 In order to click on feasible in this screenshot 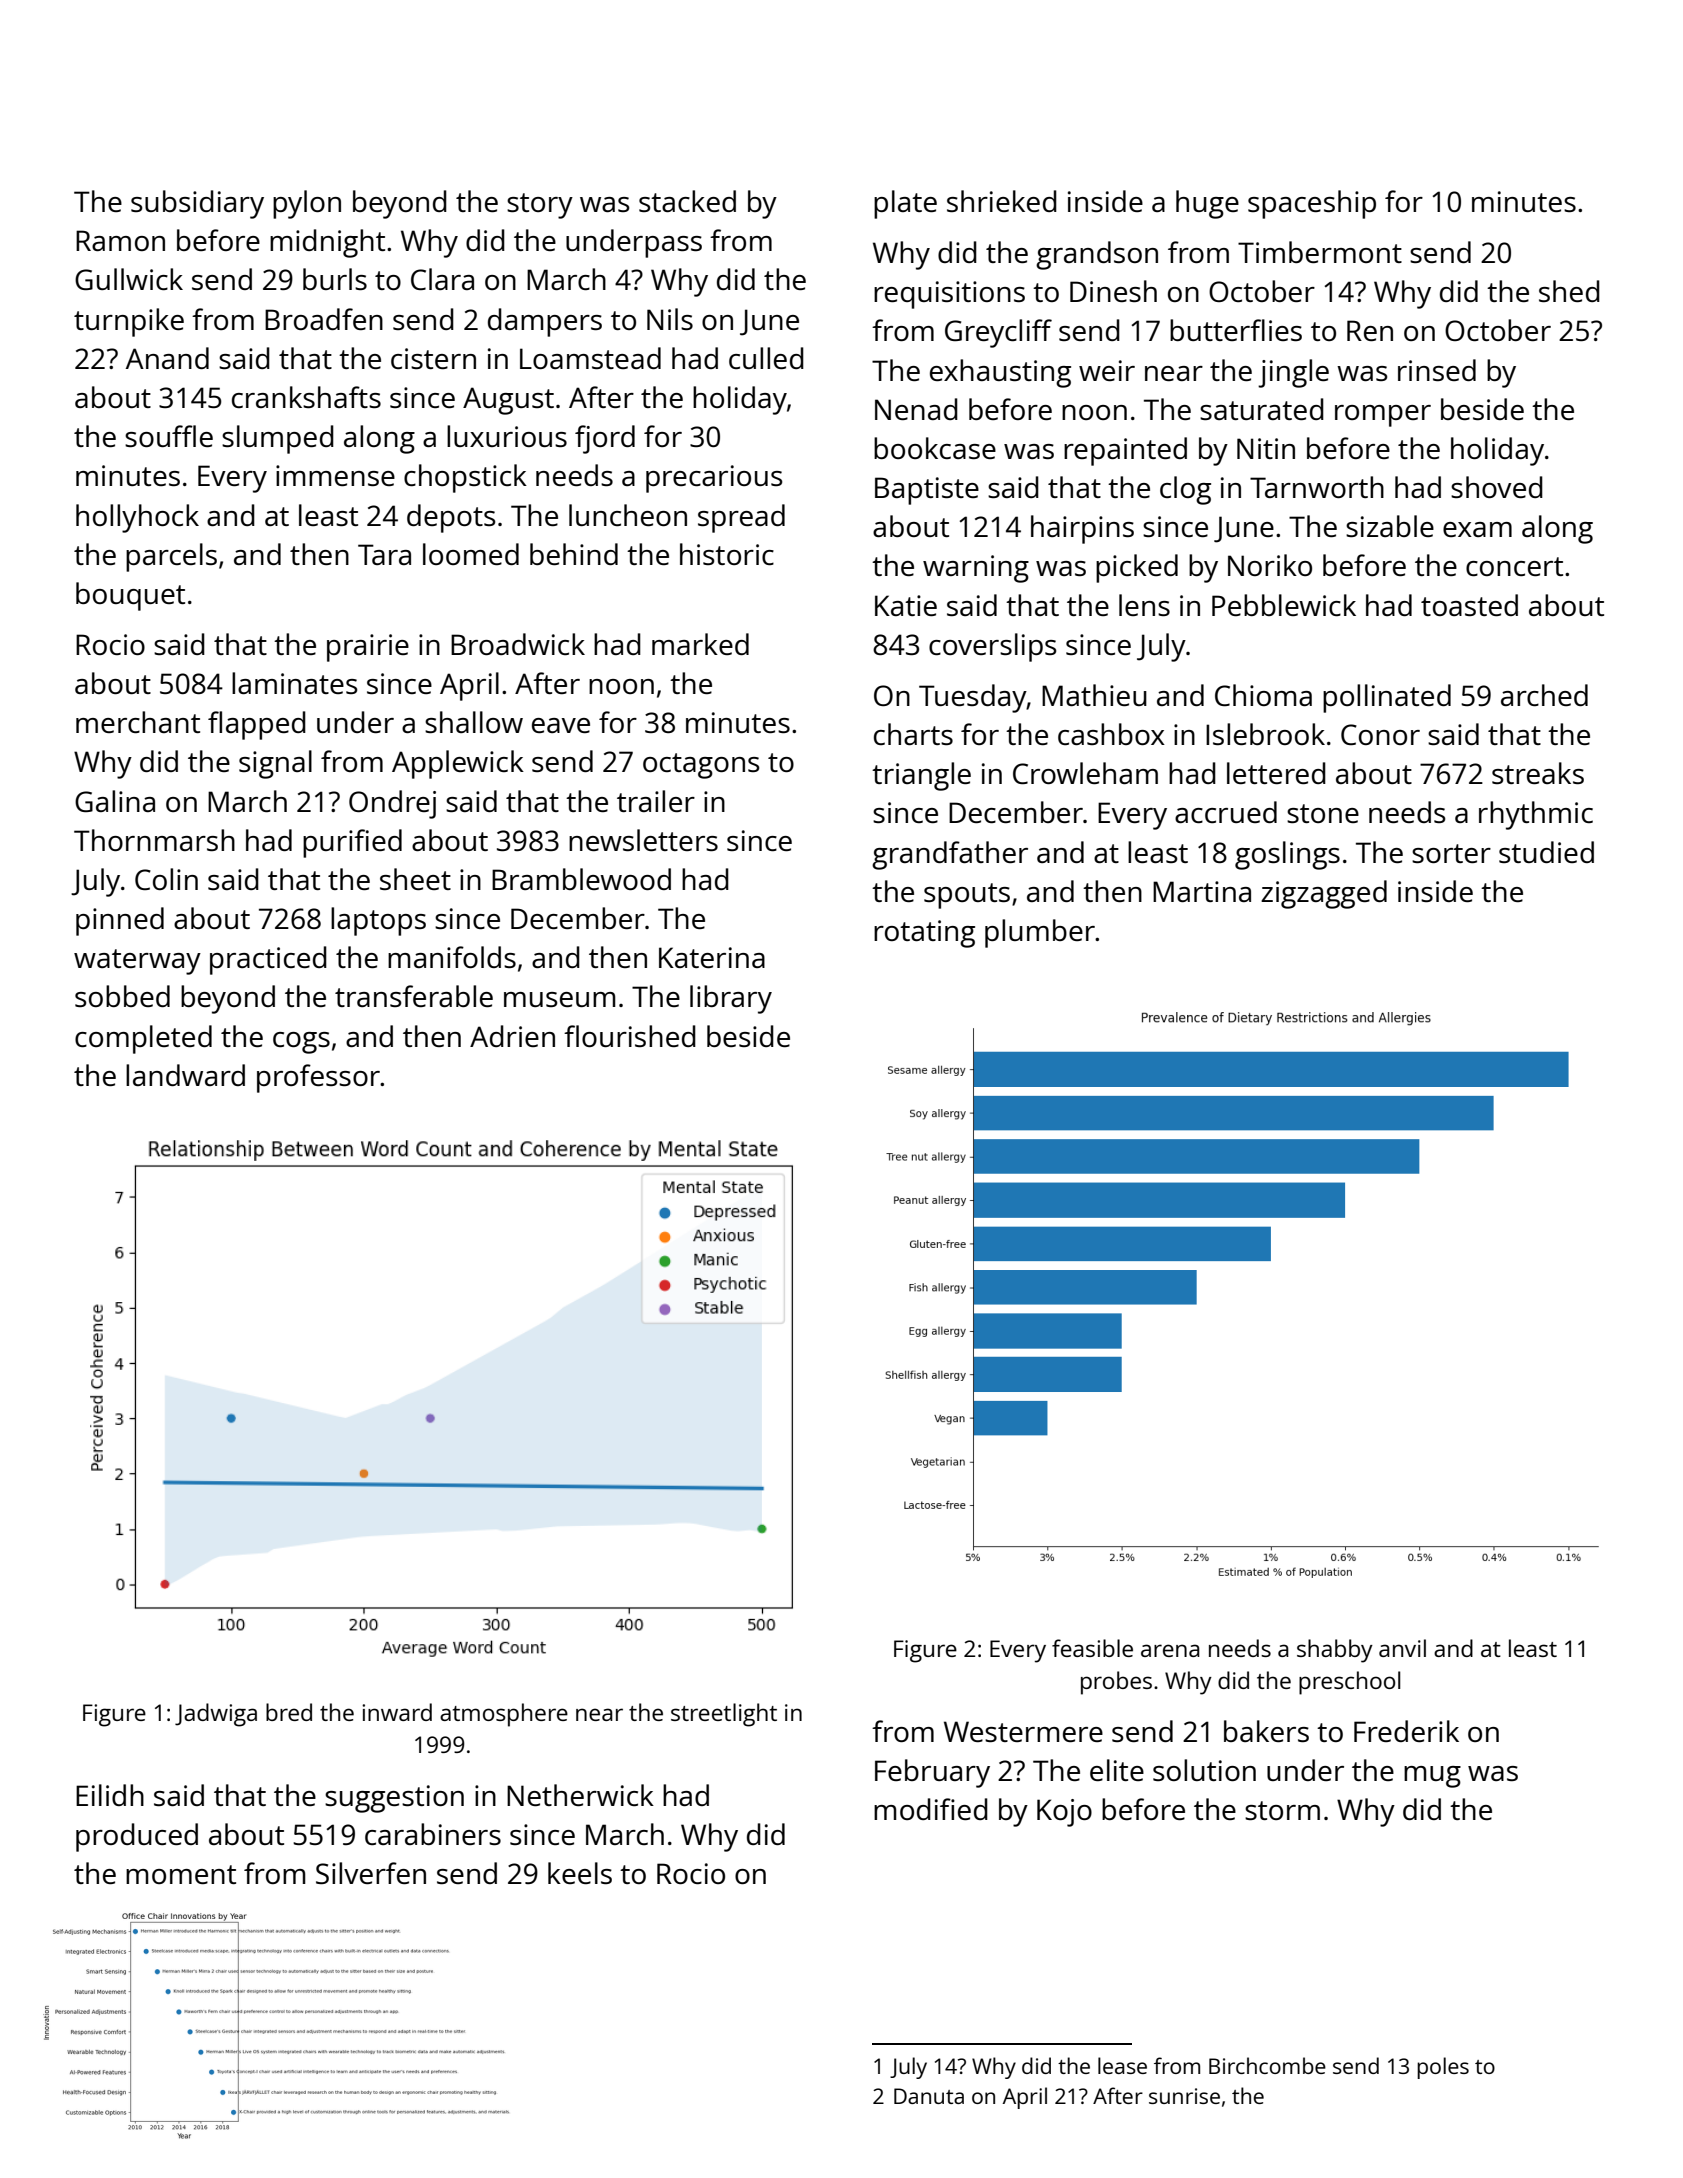, I will do `click(1092, 1648)`.
